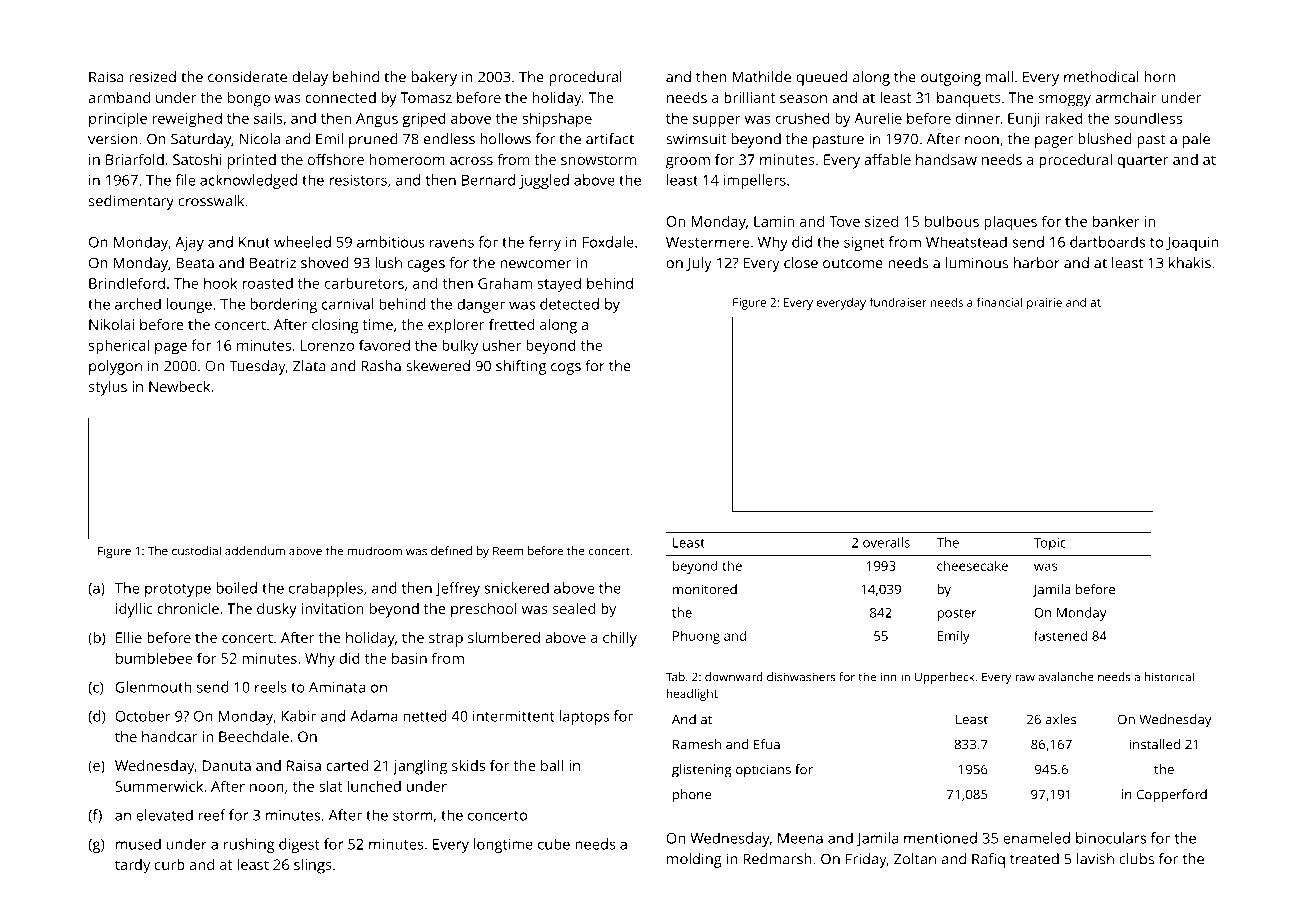 The width and height of the page is (1308, 924). What do you see at coordinates (716, 121) in the page?
I see `supper` at bounding box center [716, 121].
